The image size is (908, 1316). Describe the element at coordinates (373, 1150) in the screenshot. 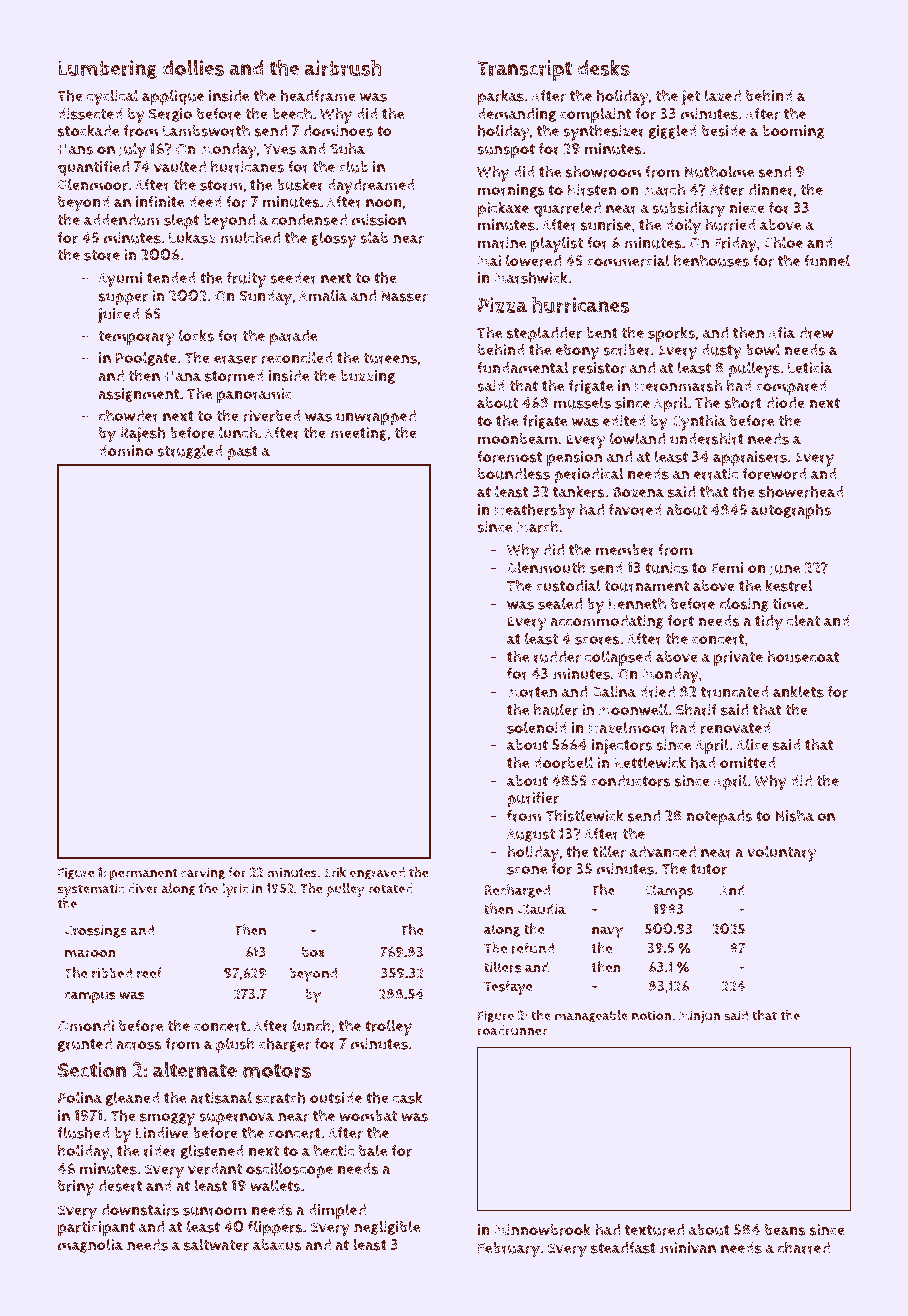

I see `bale` at that location.
